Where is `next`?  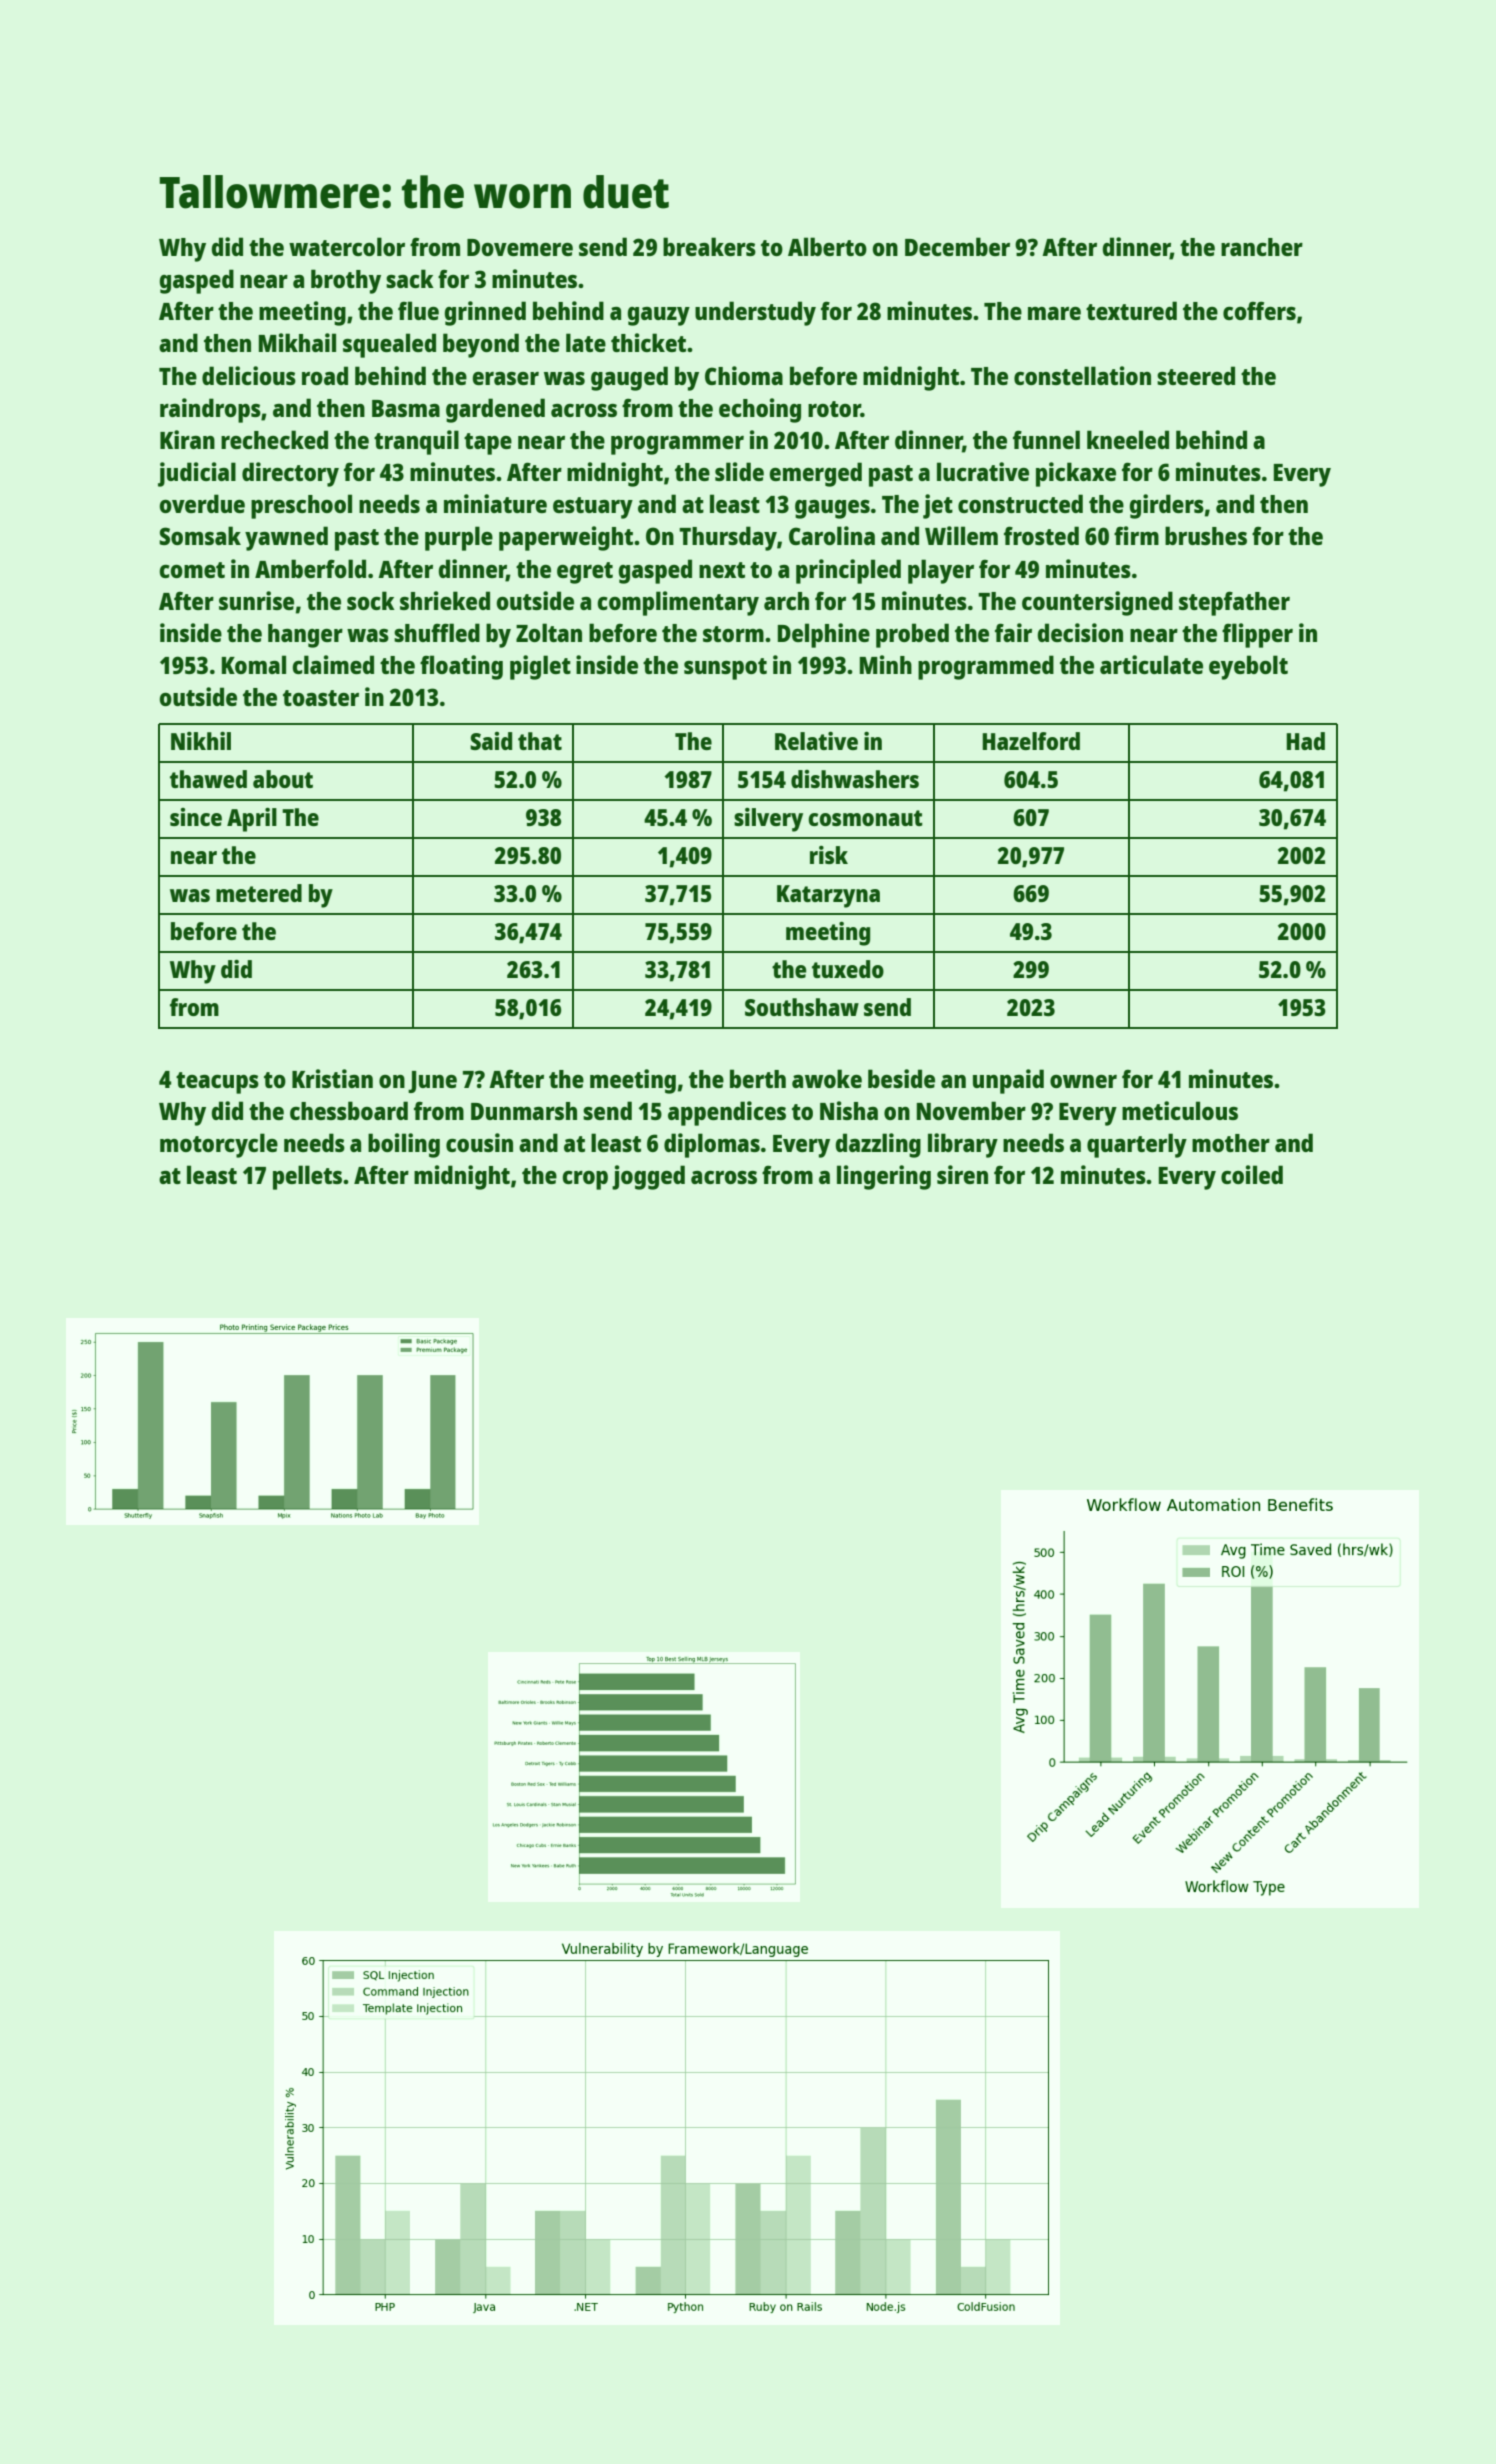
next is located at coordinates (722, 570).
